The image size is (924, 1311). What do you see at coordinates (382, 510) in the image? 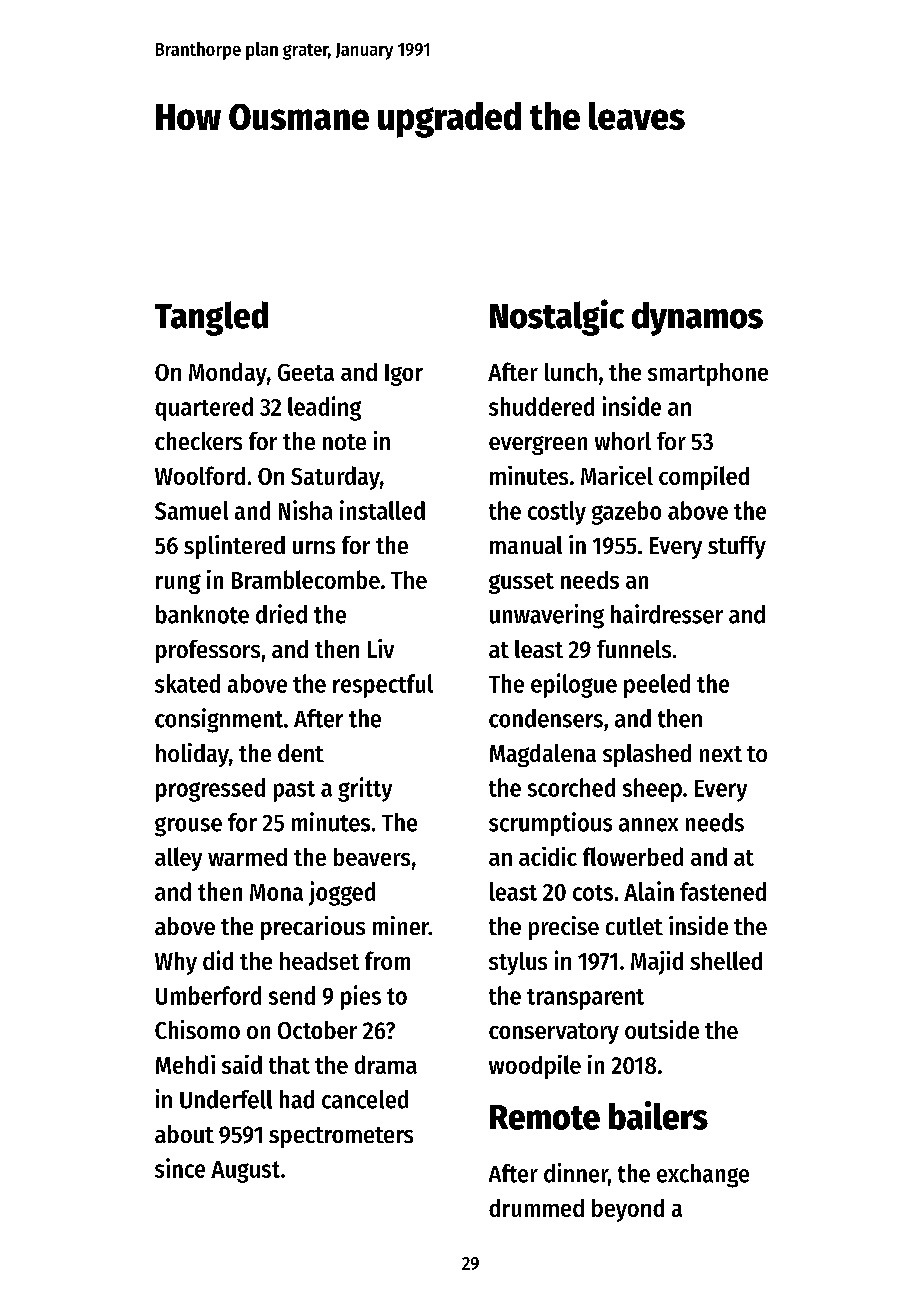
I see `installed` at bounding box center [382, 510].
